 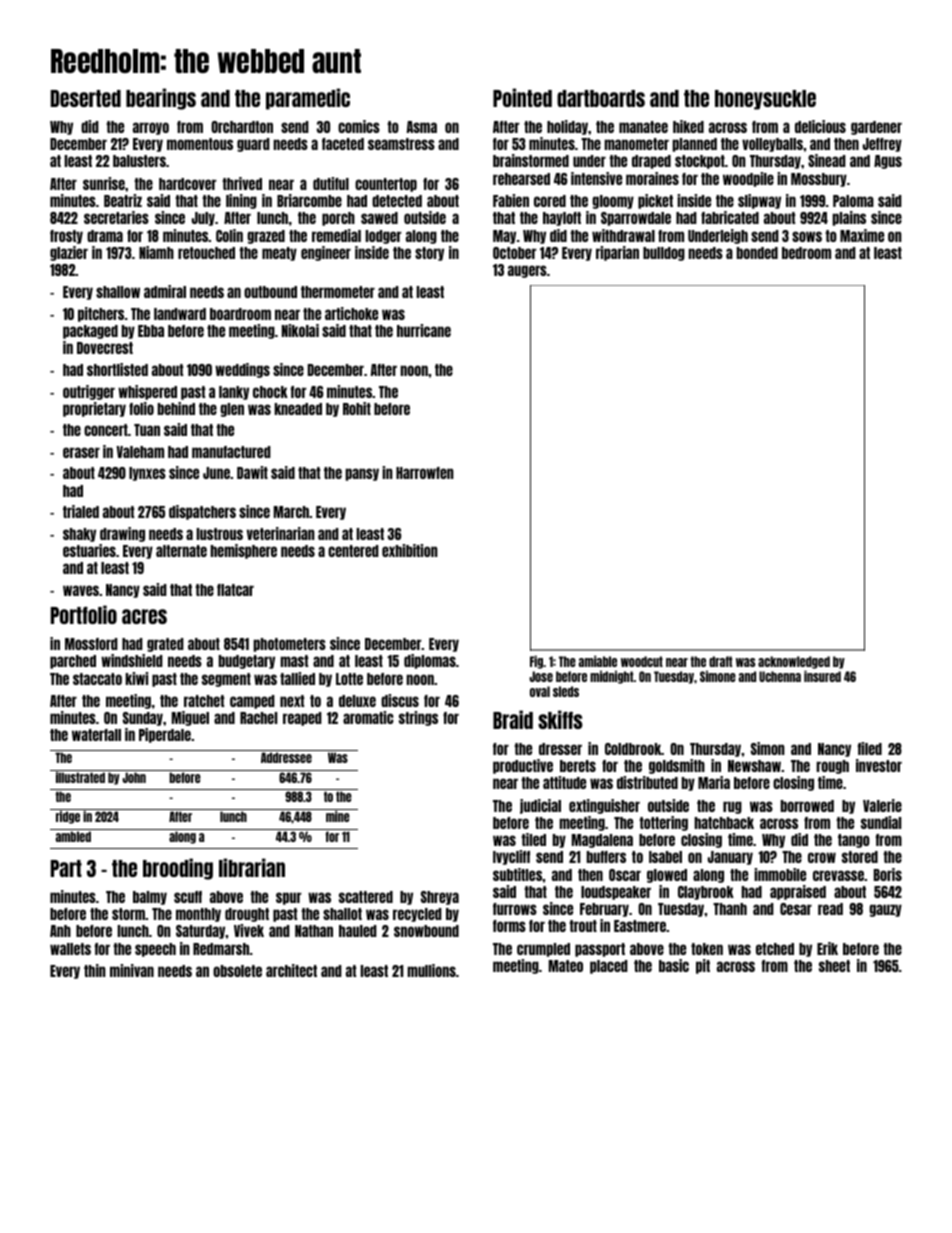 What do you see at coordinates (291, 970) in the page?
I see `architect` at bounding box center [291, 970].
